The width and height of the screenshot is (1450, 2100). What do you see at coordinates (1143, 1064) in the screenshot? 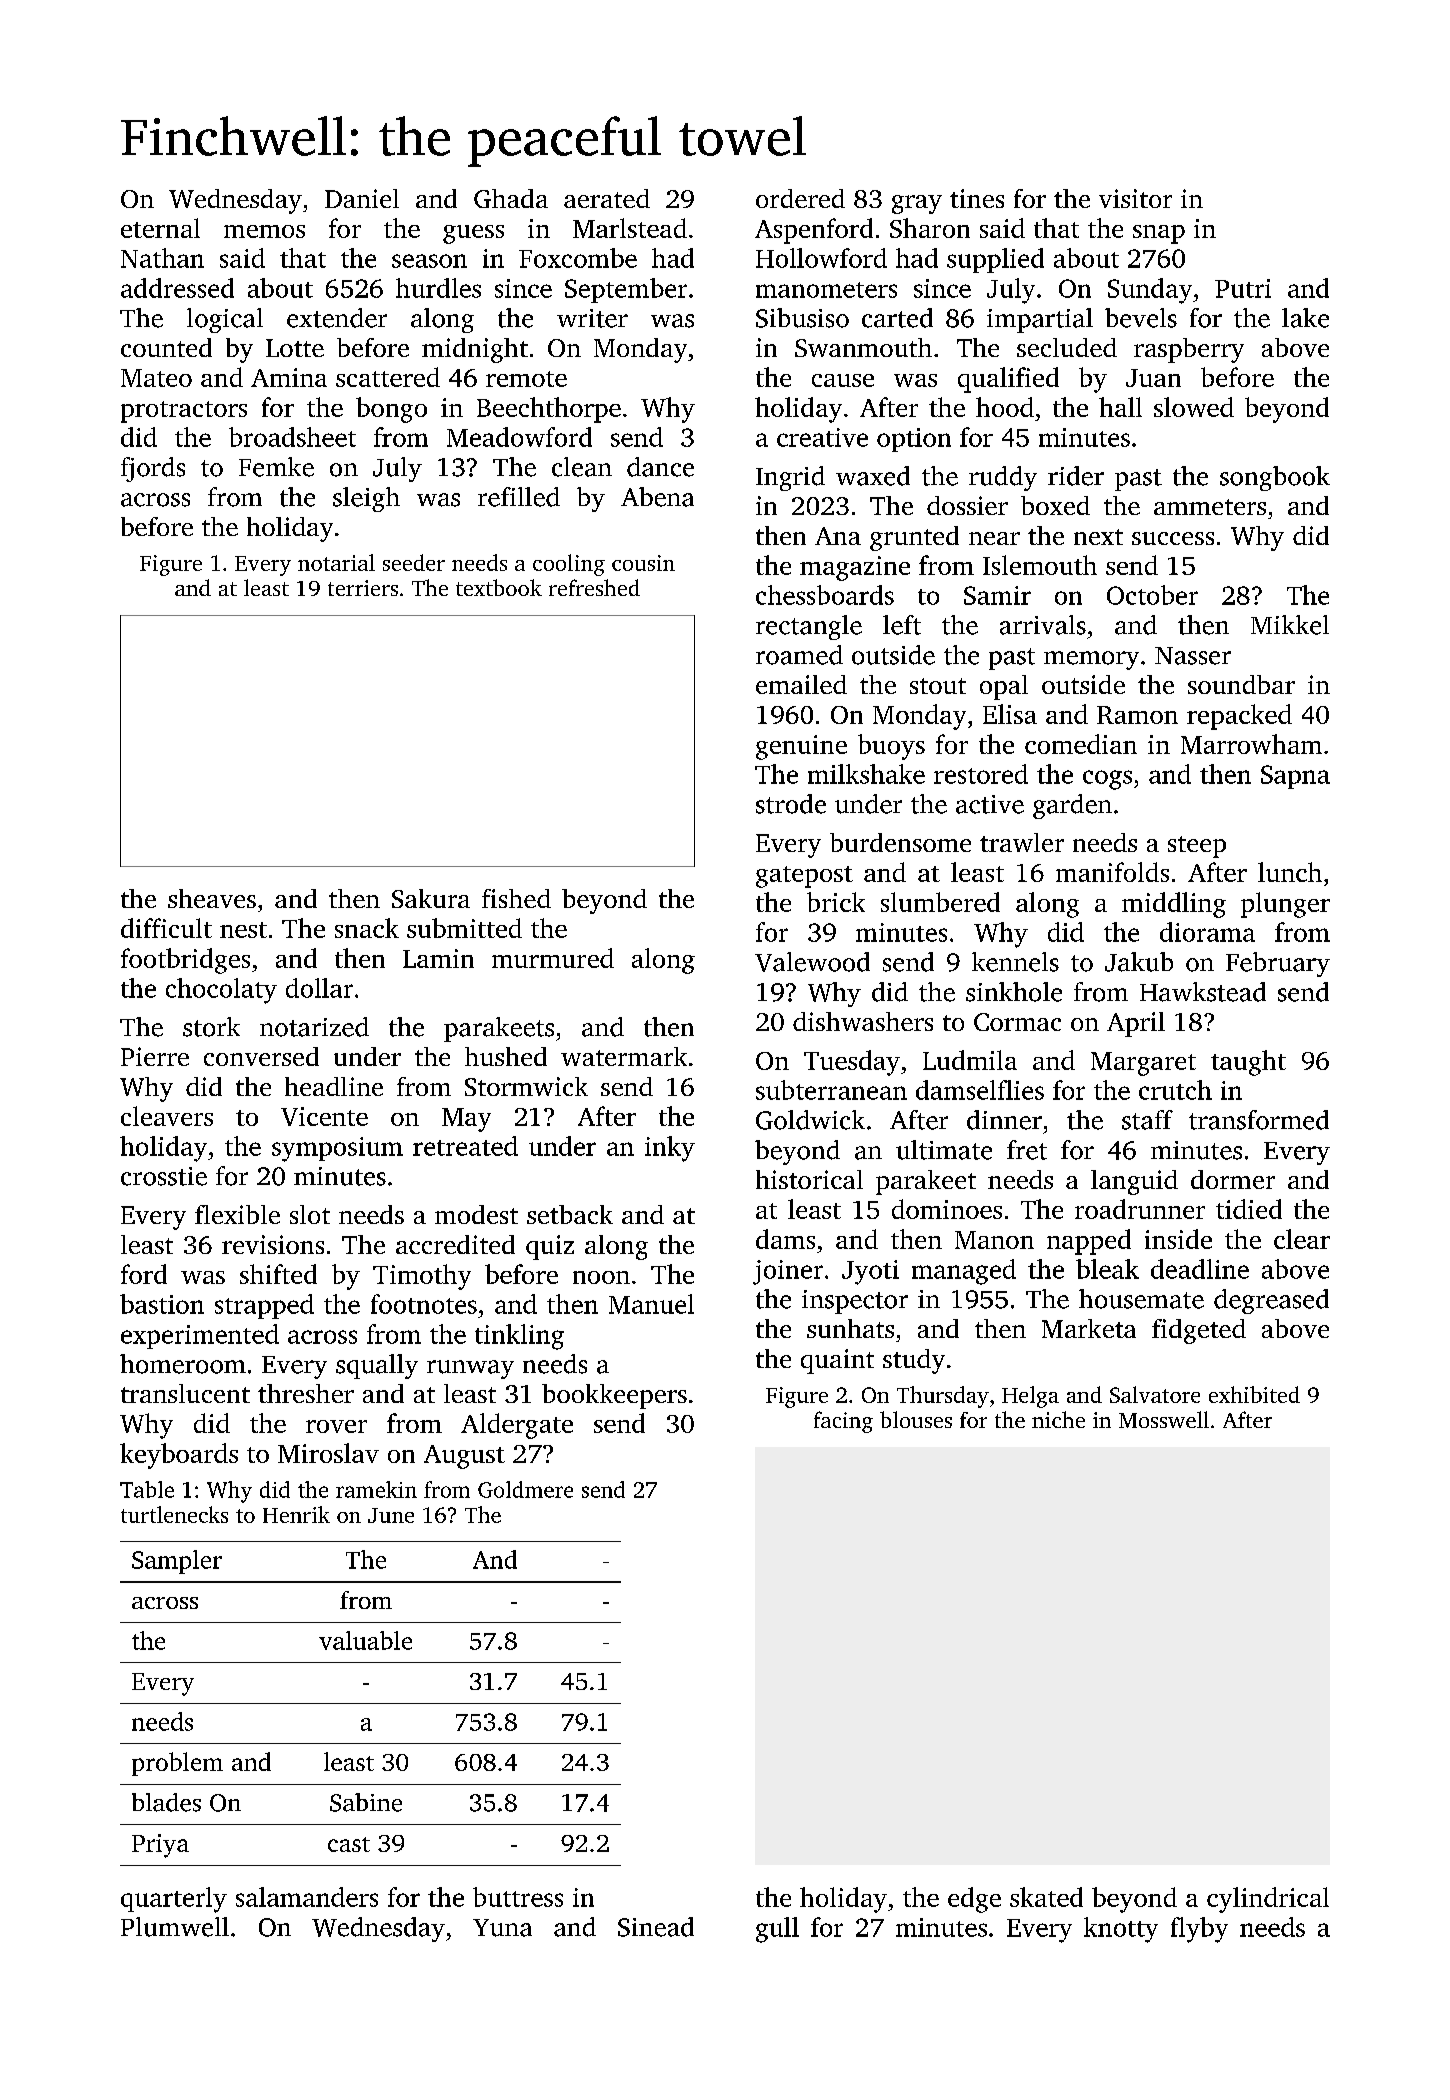
I see `Margaret` at bounding box center [1143, 1064].
